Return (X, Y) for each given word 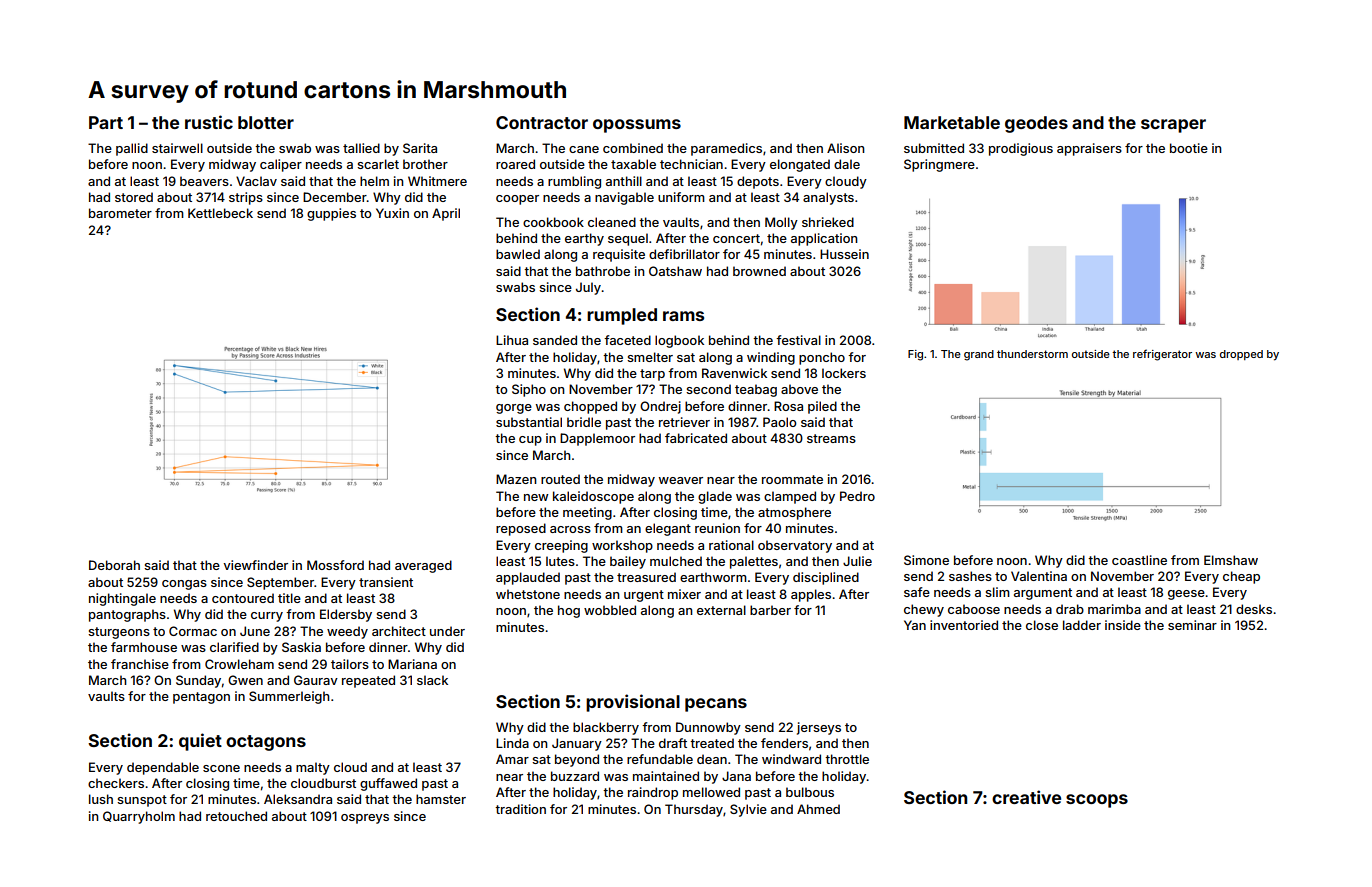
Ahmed (818, 809)
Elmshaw (1231, 560)
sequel (628, 239)
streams (831, 438)
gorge (514, 409)
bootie (1189, 148)
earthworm (713, 577)
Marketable (952, 122)
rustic (209, 122)
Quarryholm (139, 817)
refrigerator (1162, 355)
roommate (792, 479)
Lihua (512, 340)
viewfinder (255, 565)
